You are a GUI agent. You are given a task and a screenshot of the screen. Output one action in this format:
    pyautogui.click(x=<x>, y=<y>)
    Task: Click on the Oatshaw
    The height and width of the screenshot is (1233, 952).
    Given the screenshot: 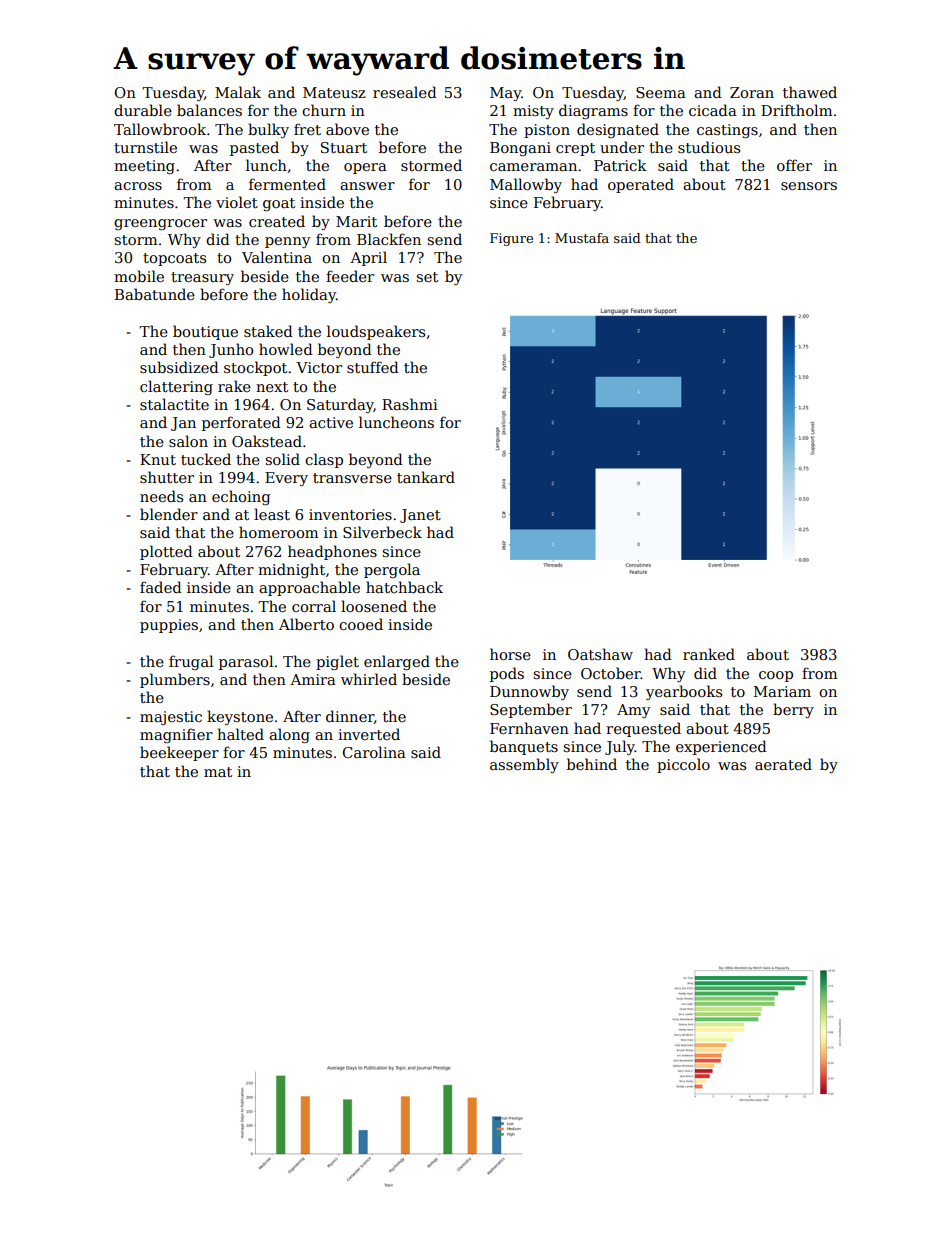 What is the action you would take?
    pyautogui.click(x=600, y=654)
